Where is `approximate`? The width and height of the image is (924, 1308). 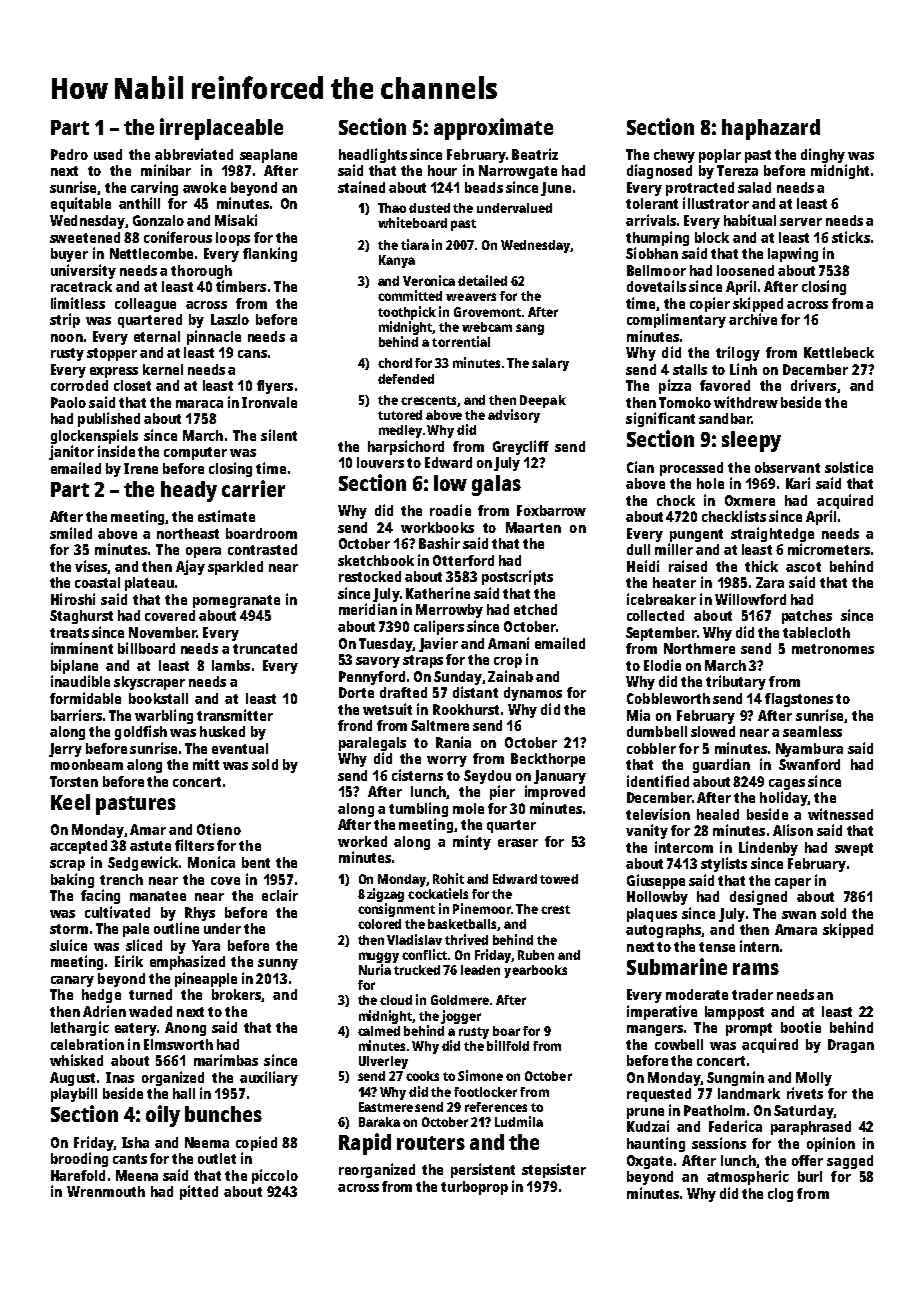
approximate is located at coordinates (493, 129).
